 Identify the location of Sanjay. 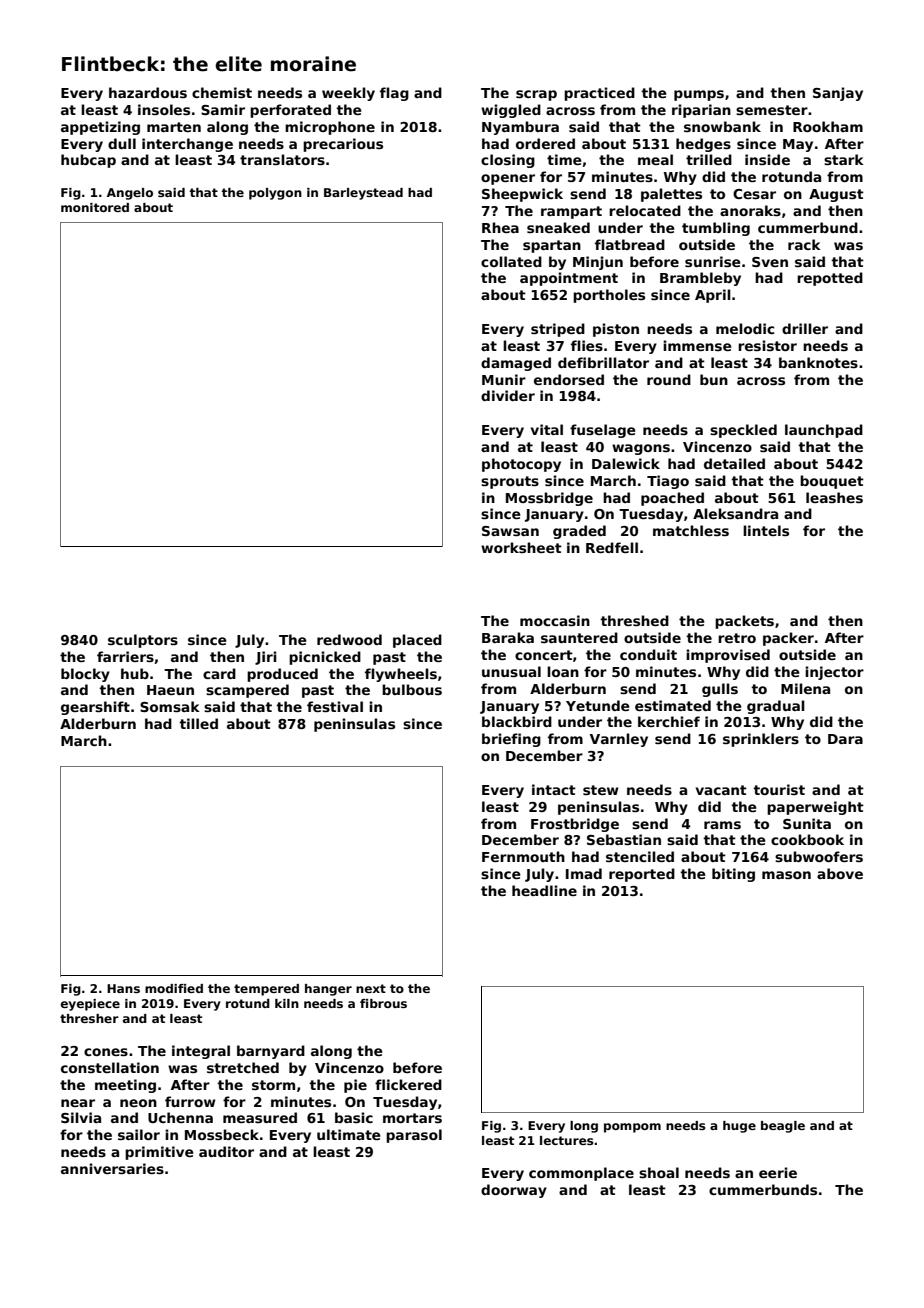
(838, 94).
